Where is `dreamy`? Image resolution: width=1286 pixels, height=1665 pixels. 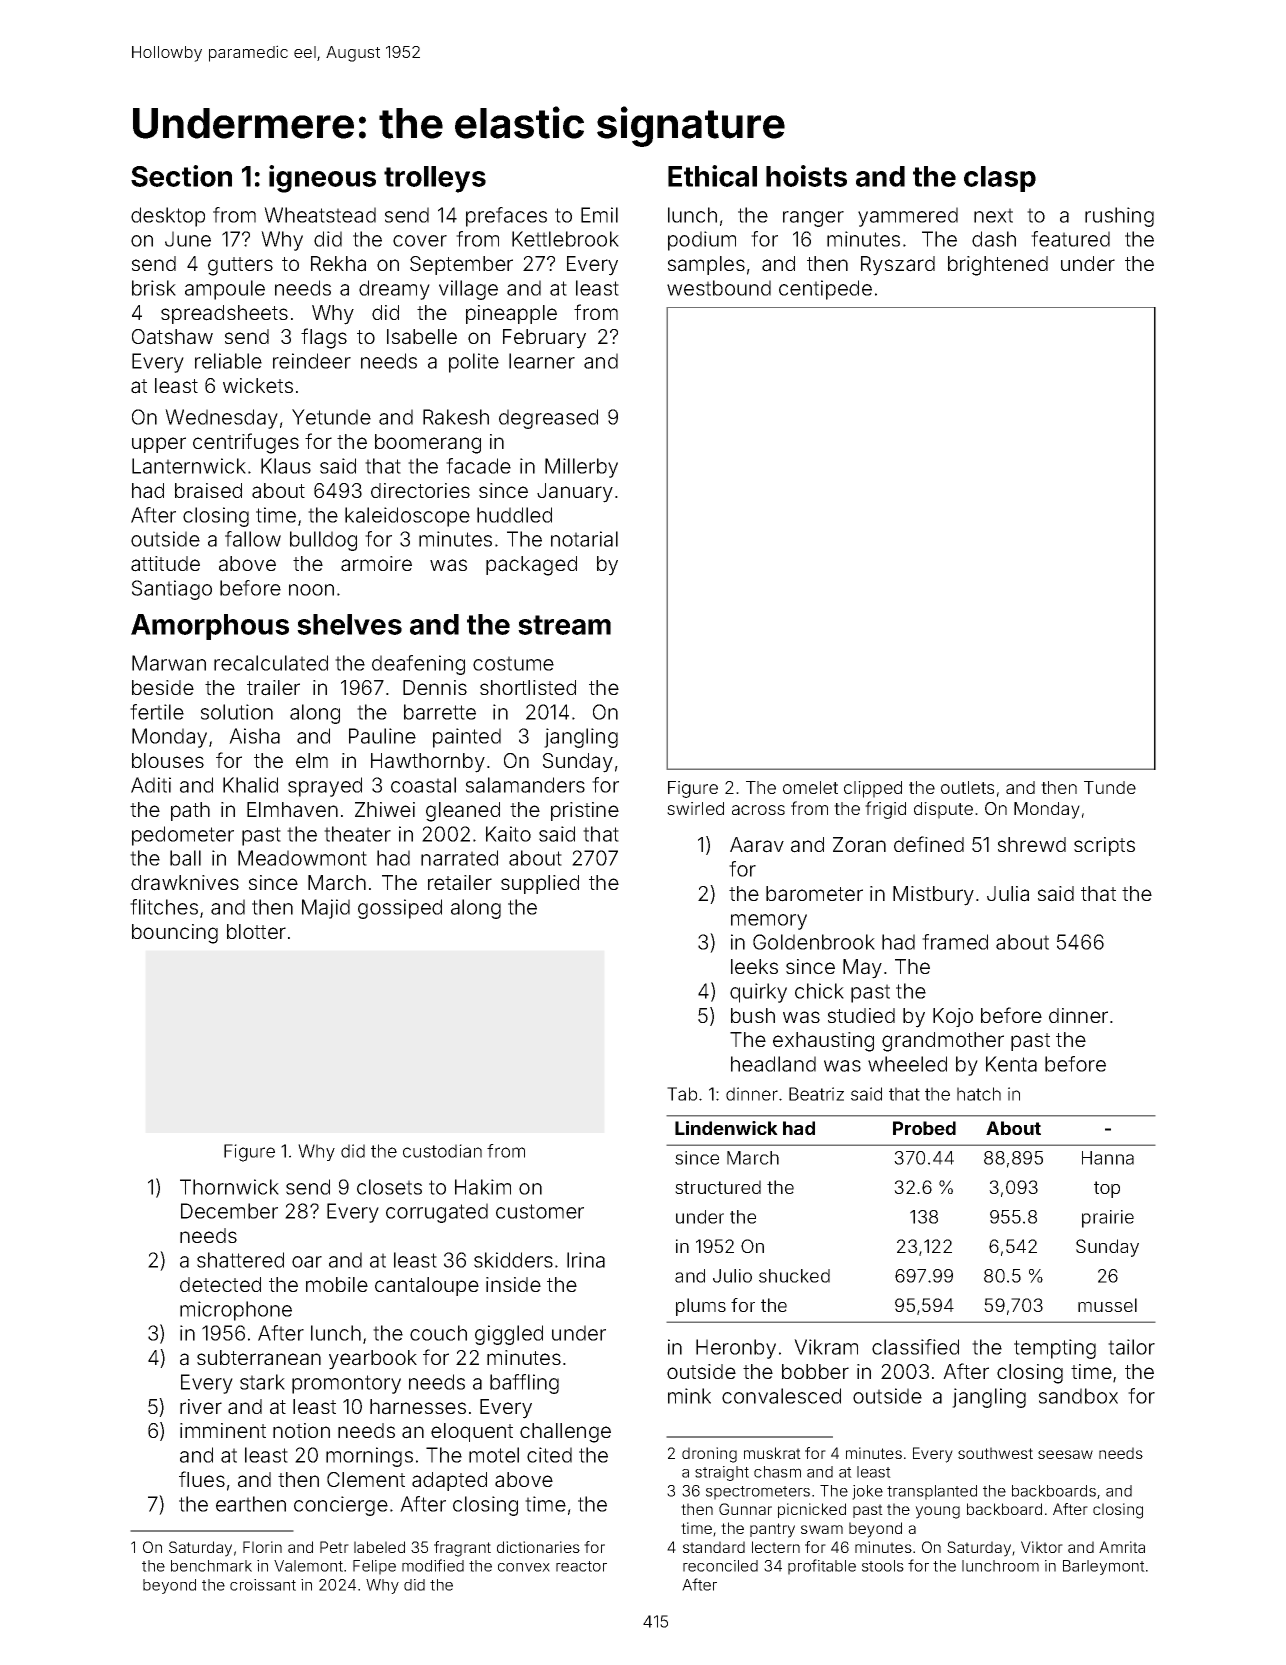 dreamy is located at coordinates (394, 290).
